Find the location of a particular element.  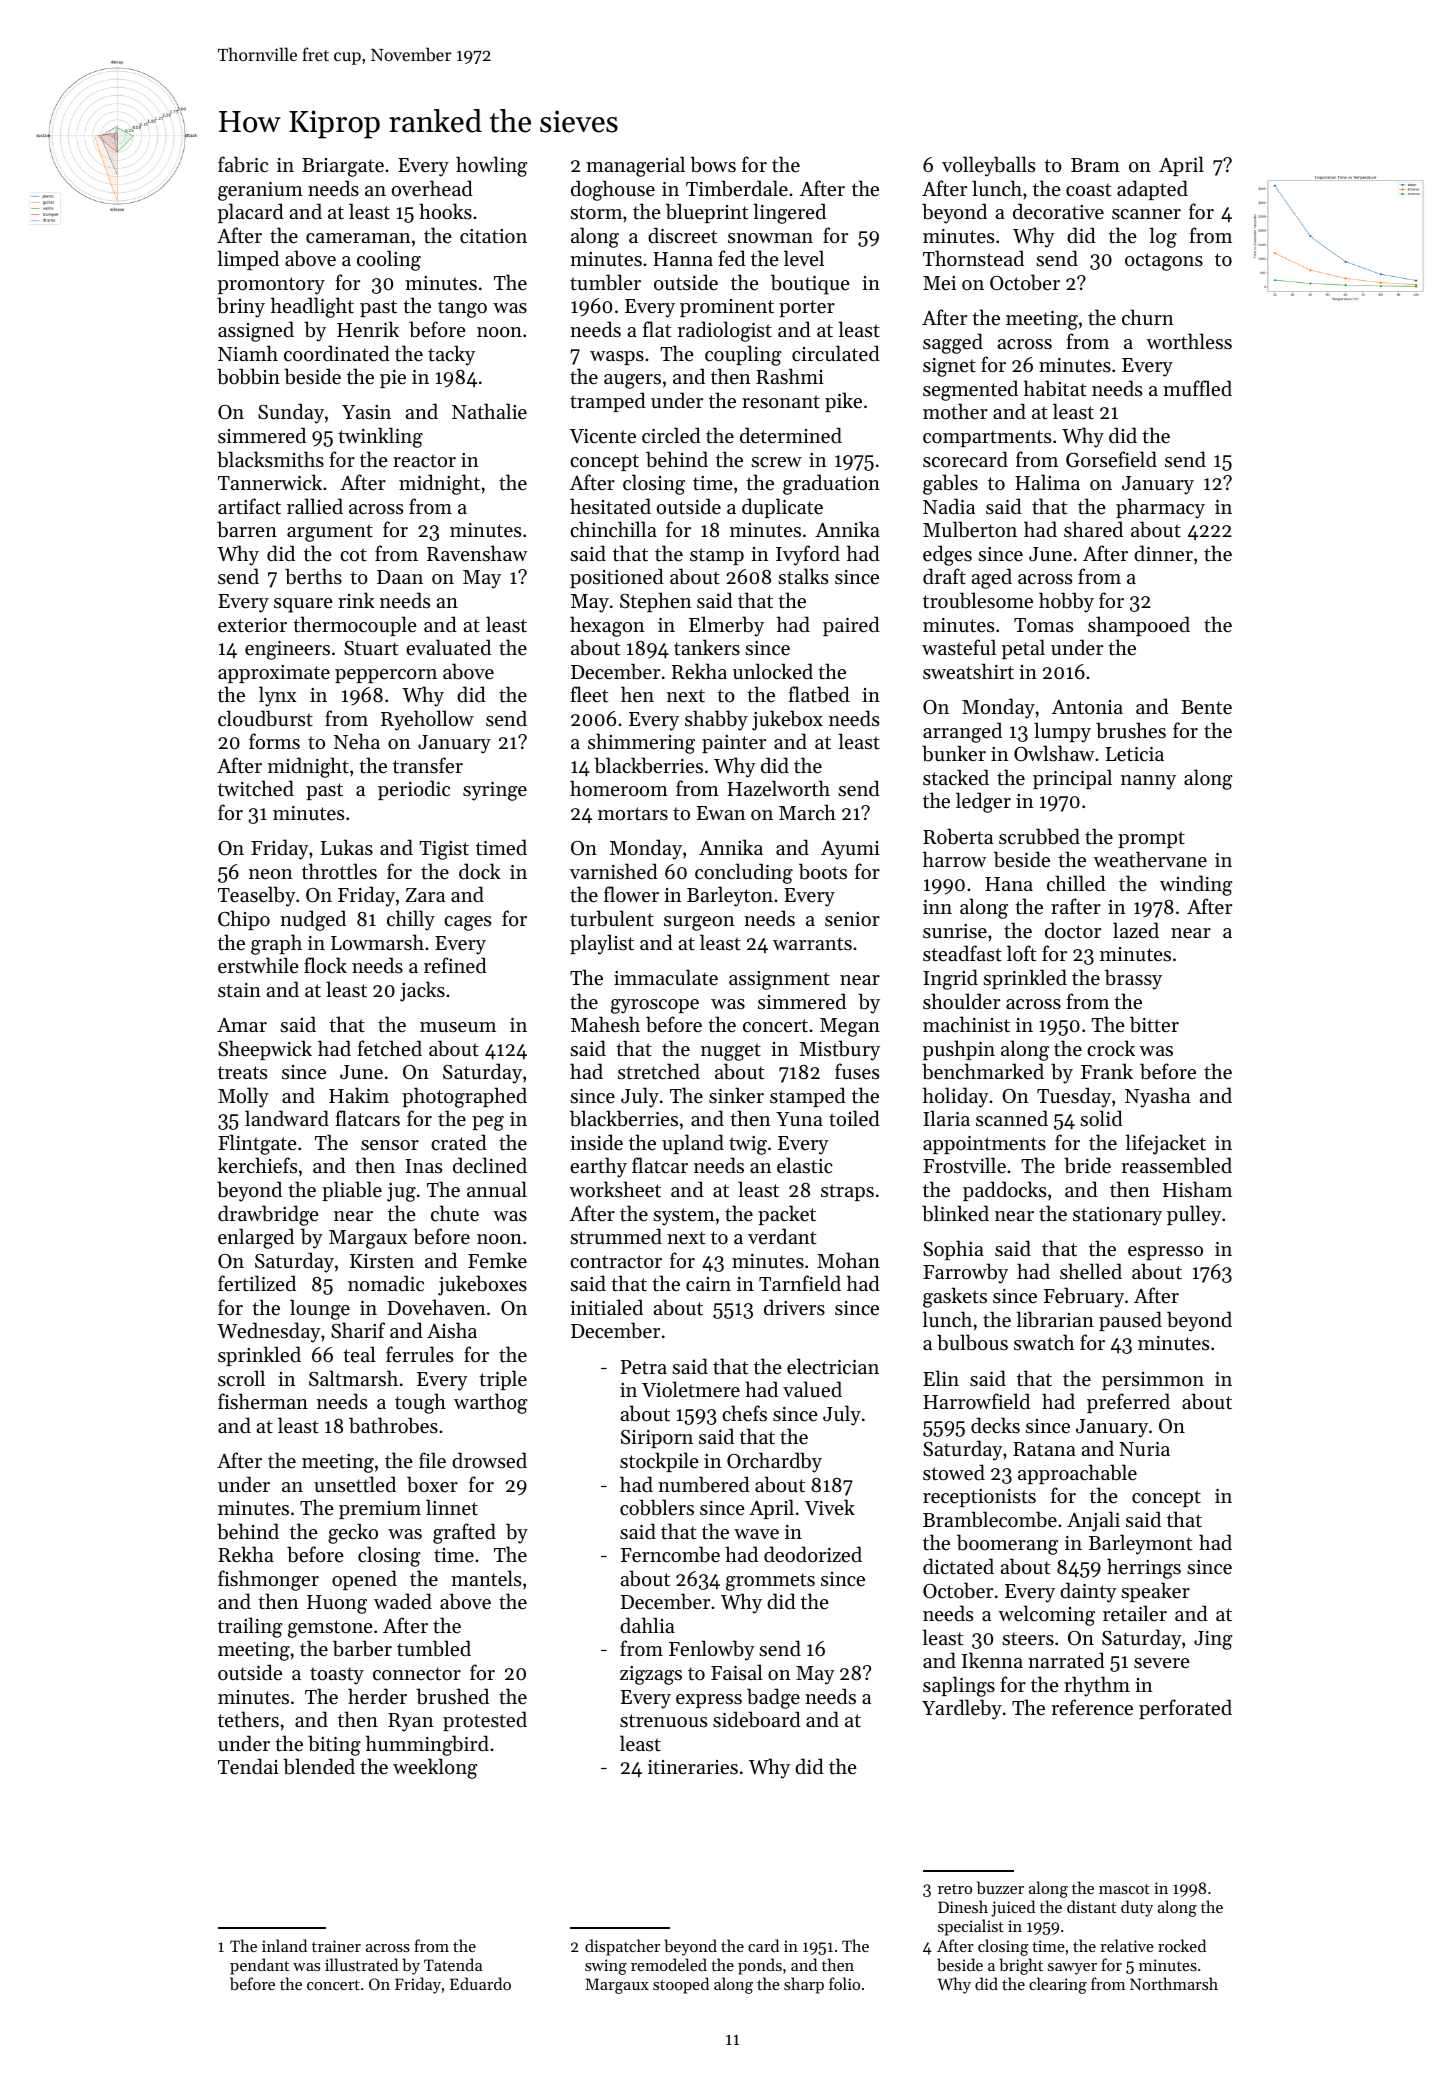

Hana is located at coordinates (1009, 884).
